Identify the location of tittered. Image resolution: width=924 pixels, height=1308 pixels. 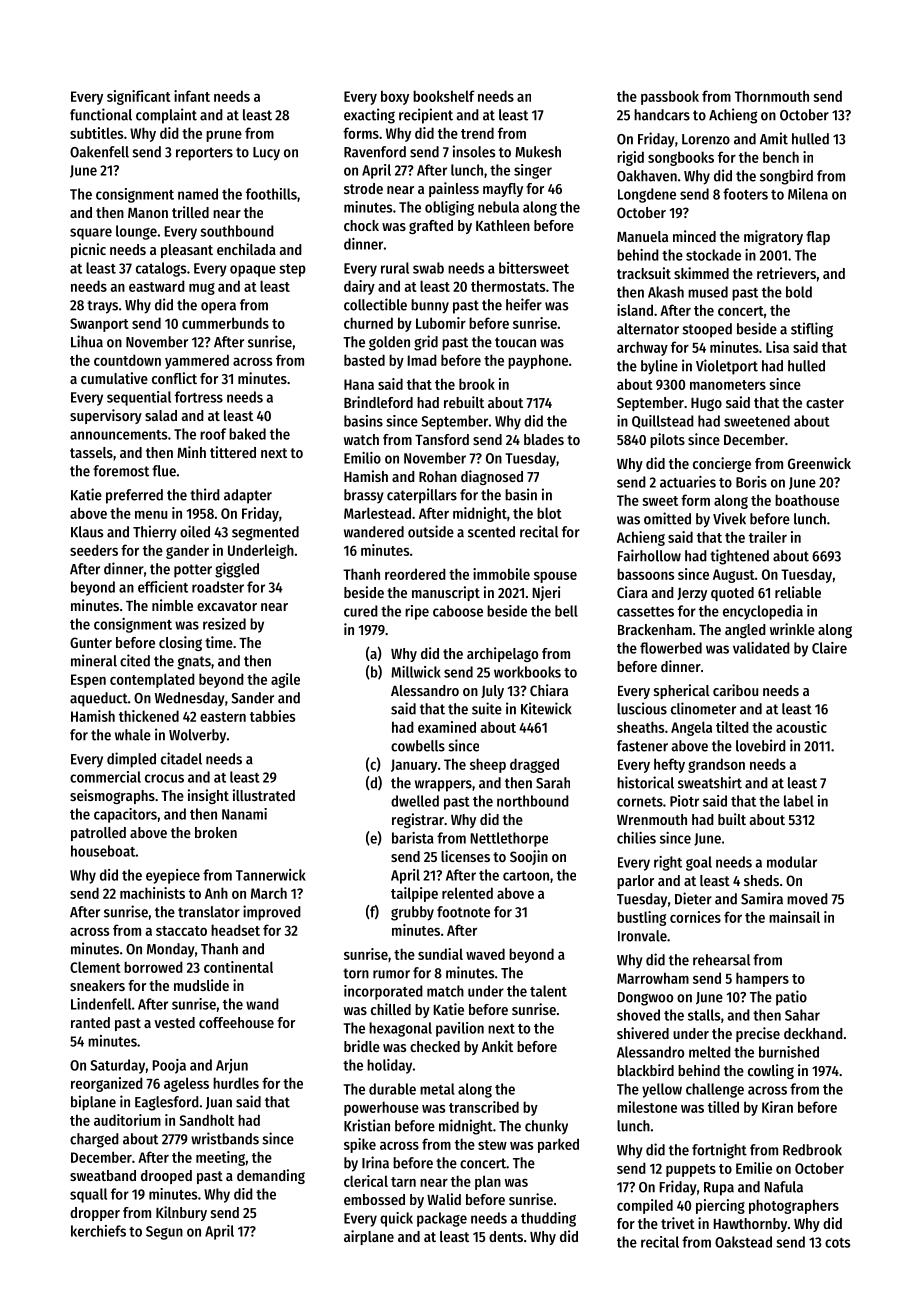
(233, 452).
